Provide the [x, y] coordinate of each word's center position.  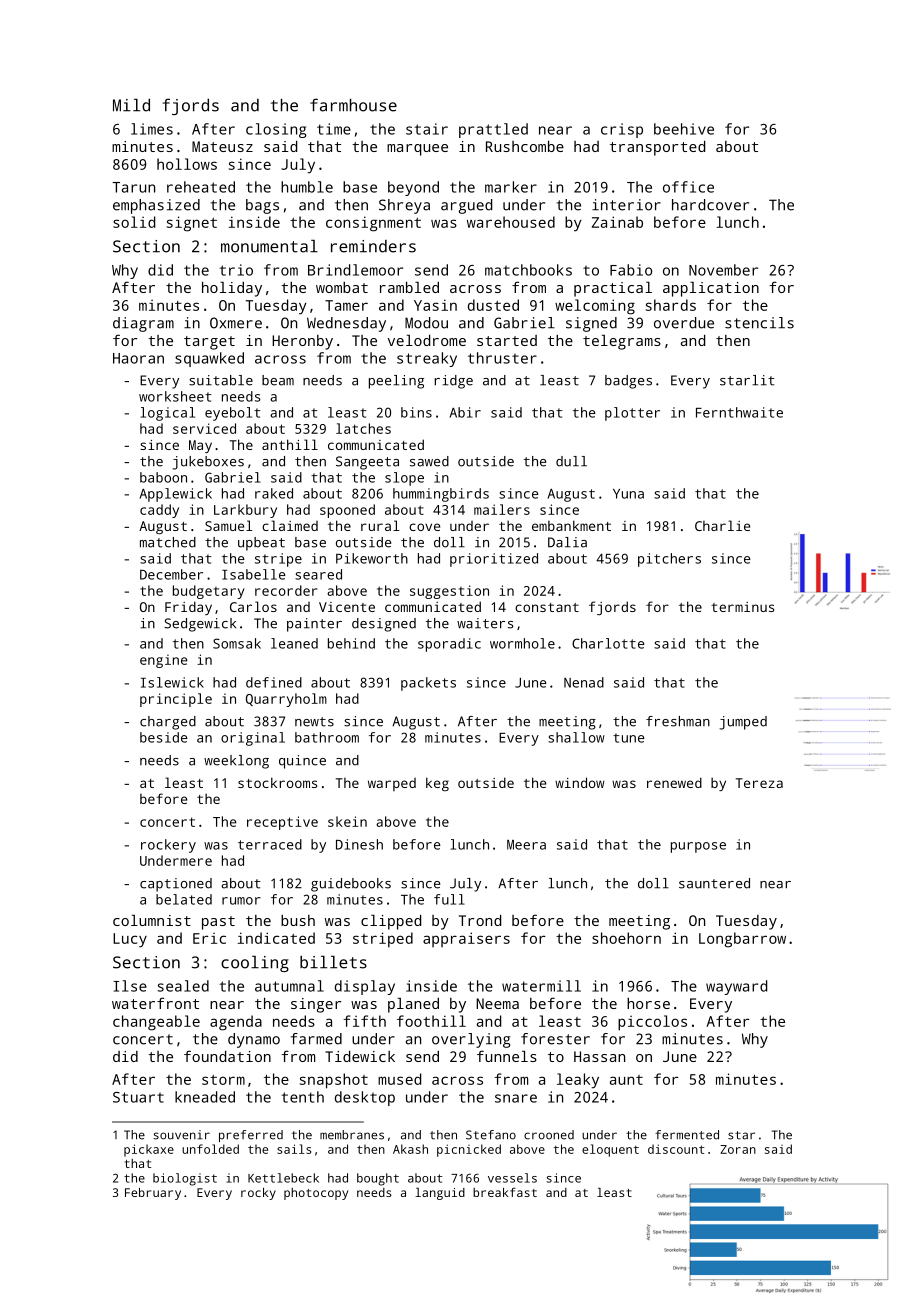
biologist [185, 1179]
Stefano [491, 1135]
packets [428, 684]
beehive [684, 129]
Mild [131, 105]
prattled [493, 130]
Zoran [738, 1149]
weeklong [236, 762]
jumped [743, 723]
